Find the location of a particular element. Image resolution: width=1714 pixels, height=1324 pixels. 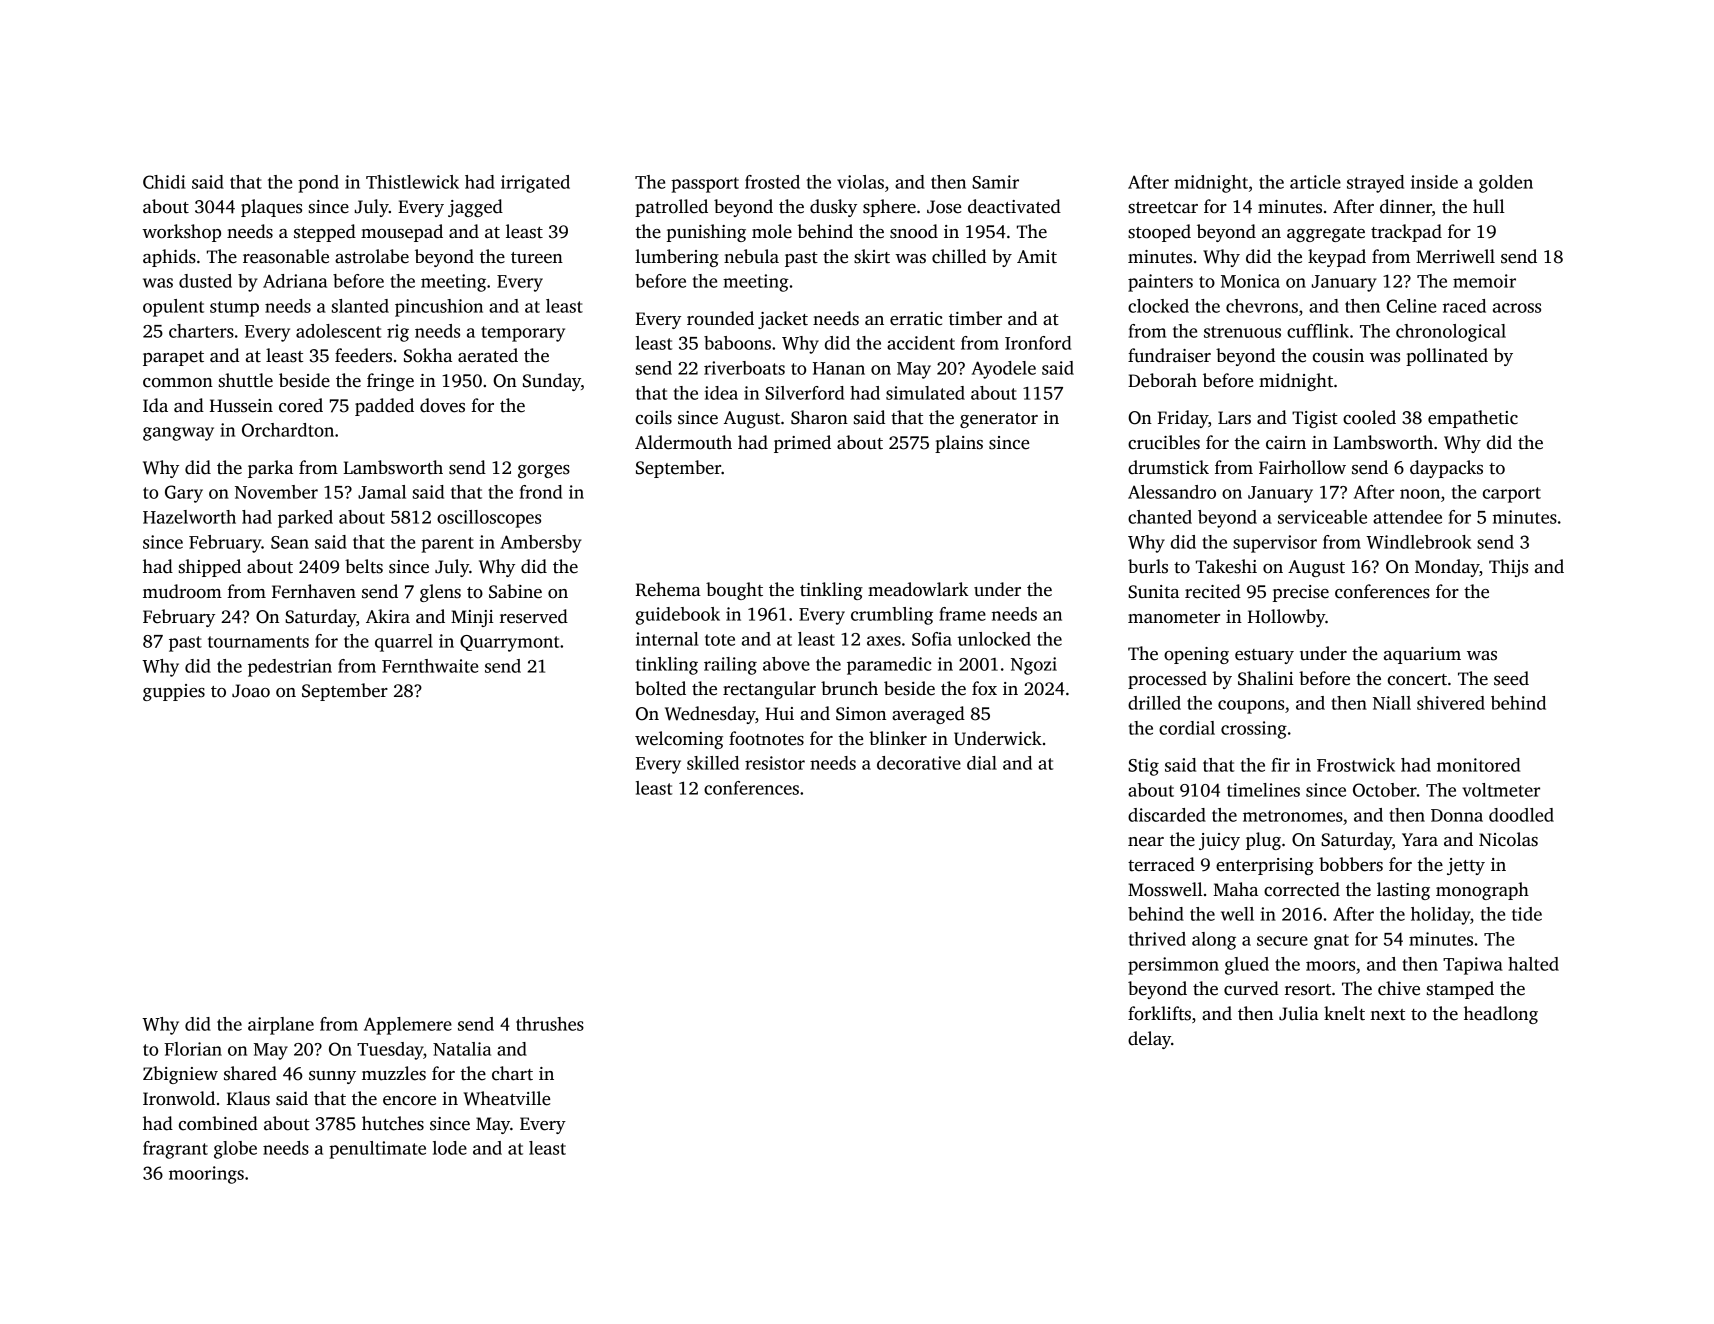

jagged is located at coordinates (475, 208).
